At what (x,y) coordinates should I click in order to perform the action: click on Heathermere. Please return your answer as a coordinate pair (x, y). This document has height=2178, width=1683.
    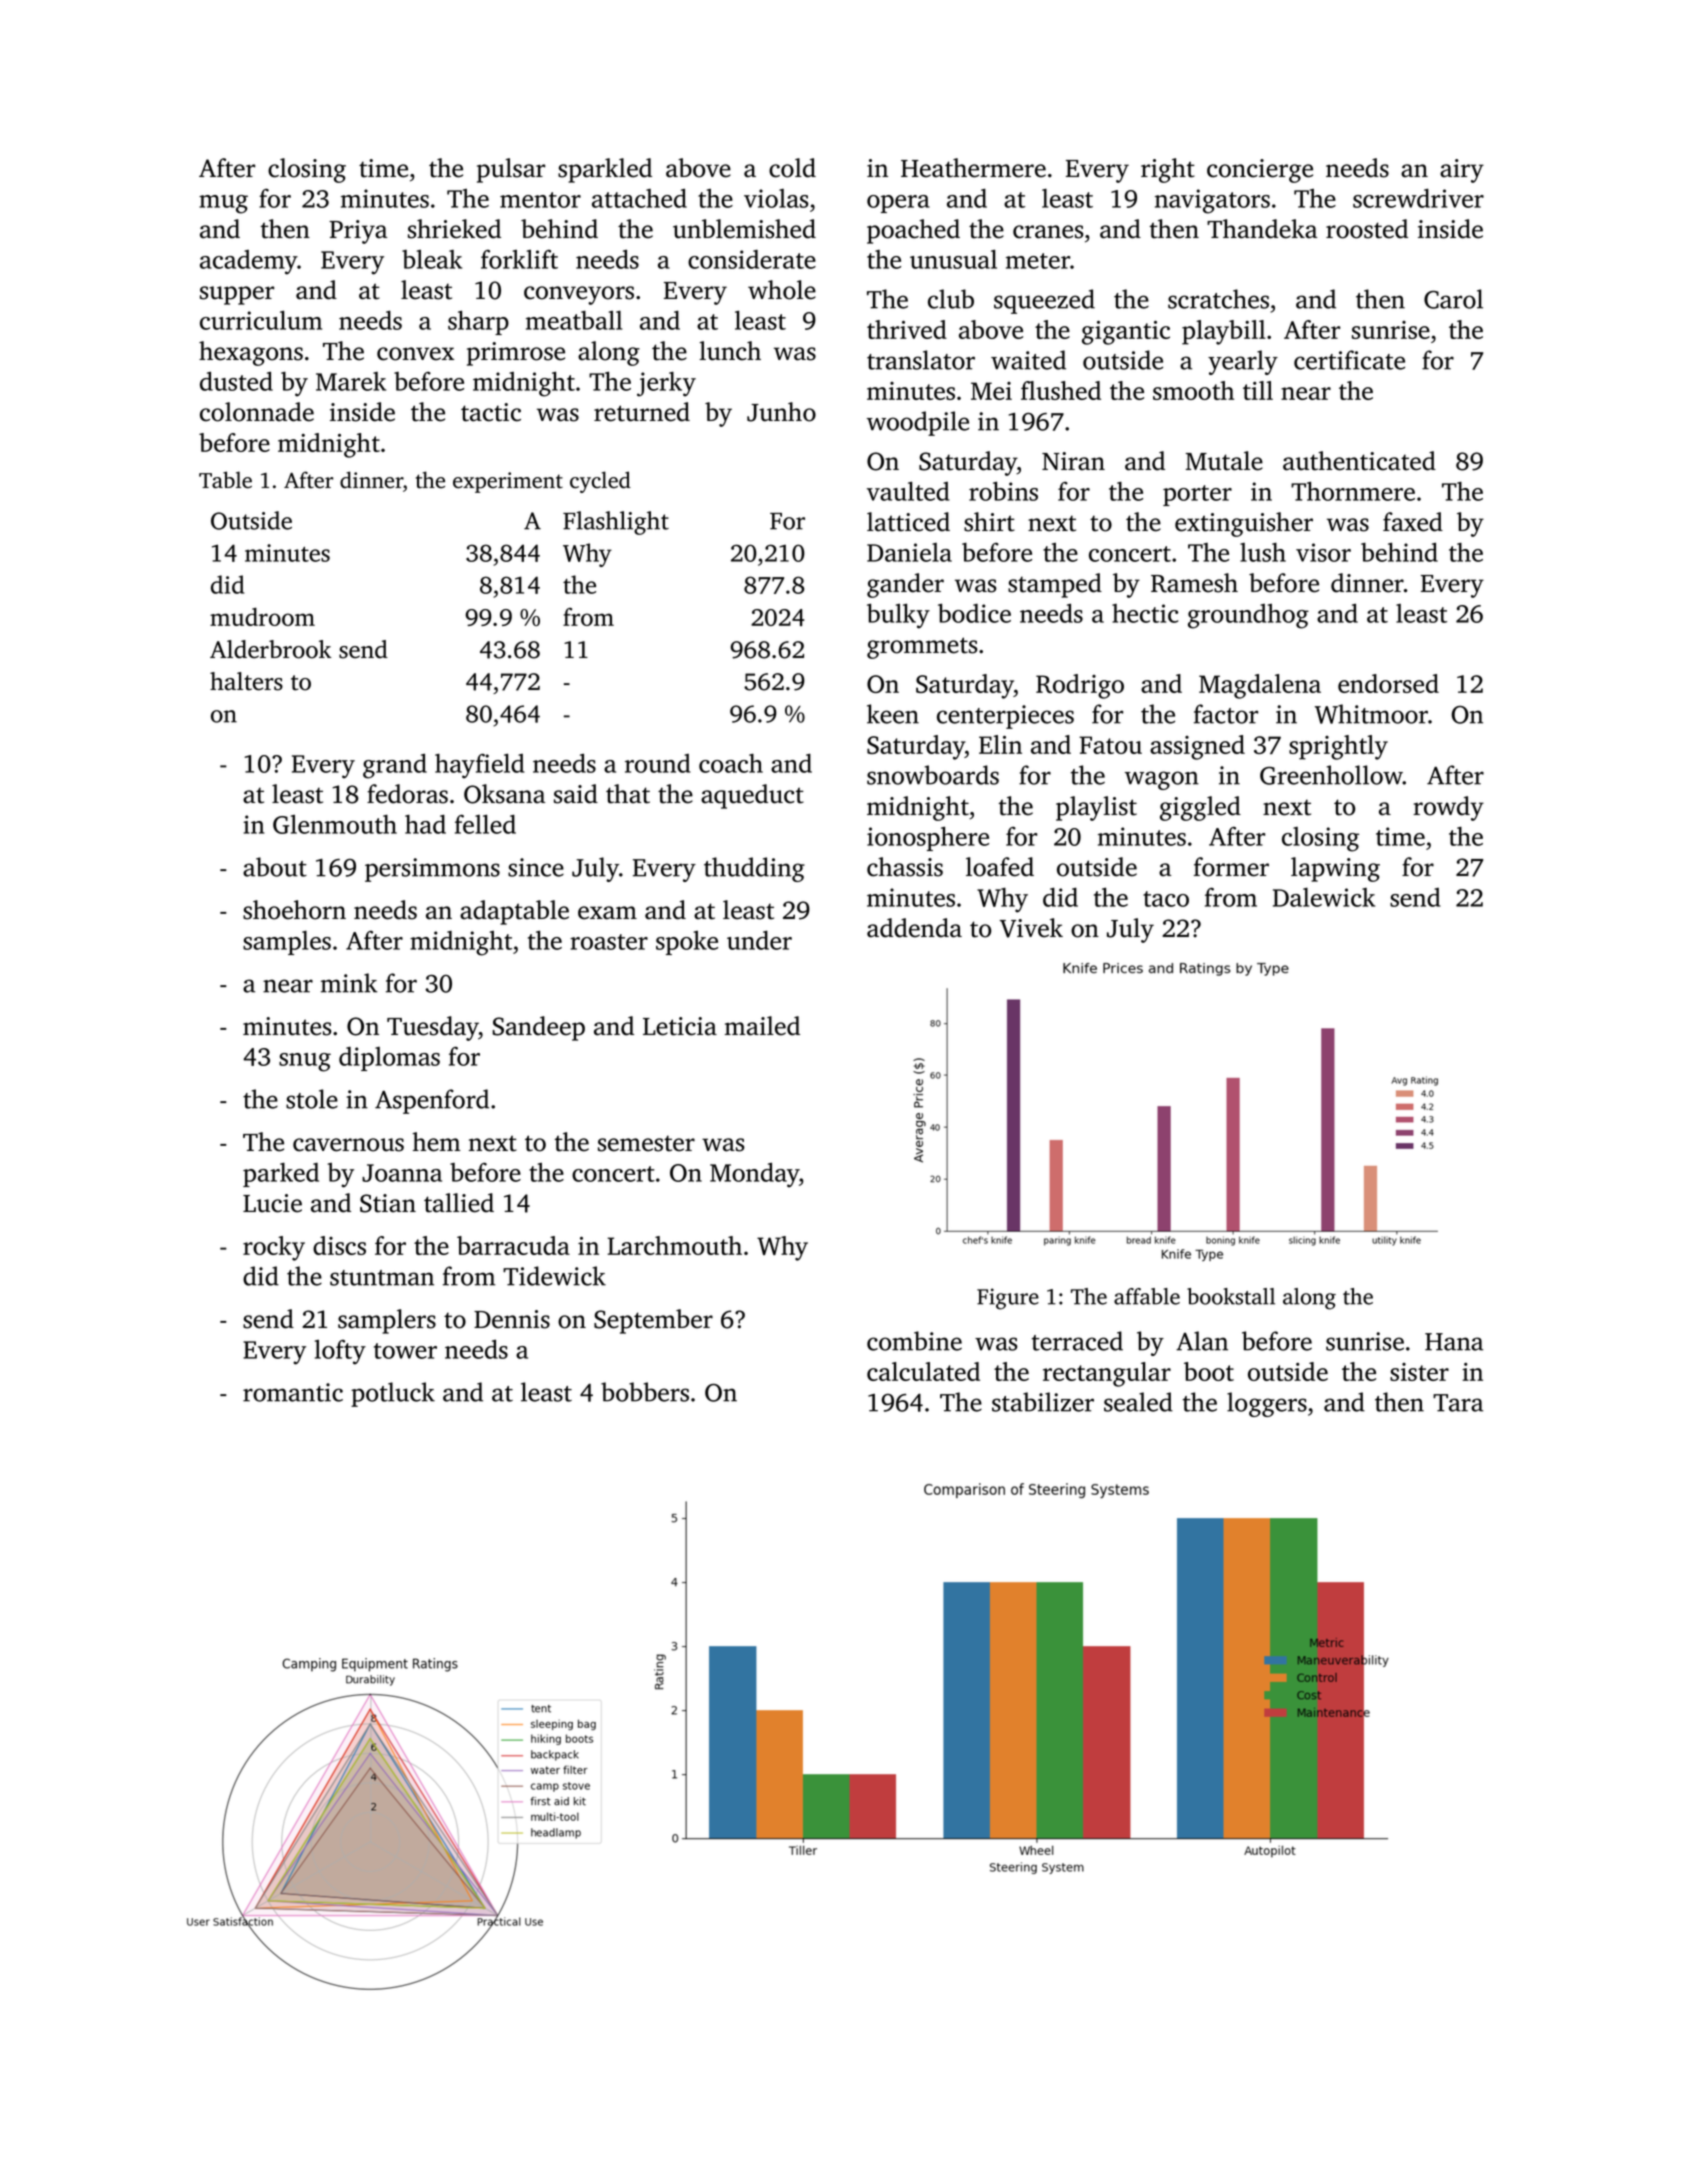
    Looking at the image, I should click on (973, 168).
